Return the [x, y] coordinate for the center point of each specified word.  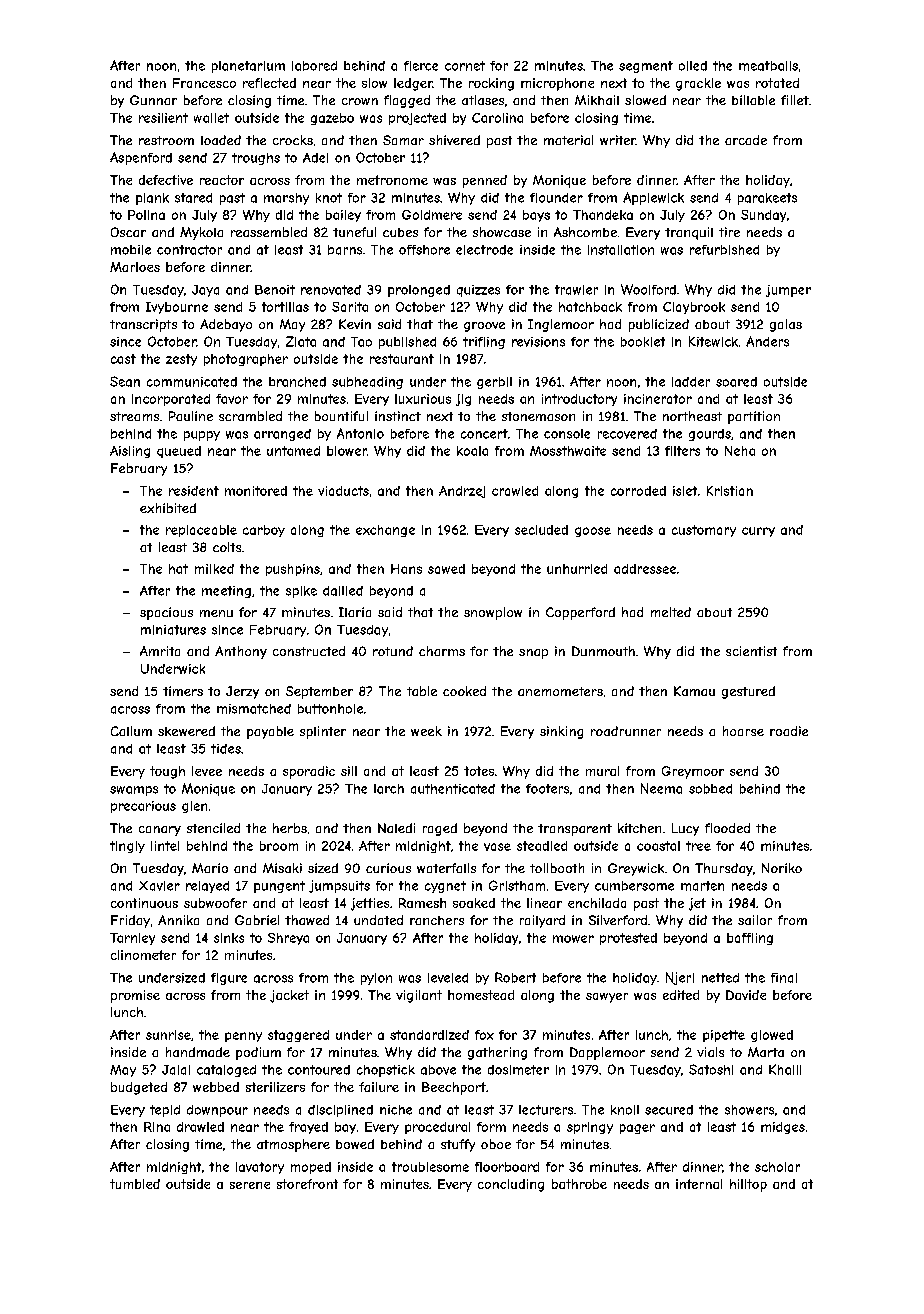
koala [472, 451]
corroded [638, 491]
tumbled [135, 1184]
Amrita [160, 651]
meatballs [768, 66]
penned [485, 181]
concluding [511, 1185]
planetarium [248, 67]
